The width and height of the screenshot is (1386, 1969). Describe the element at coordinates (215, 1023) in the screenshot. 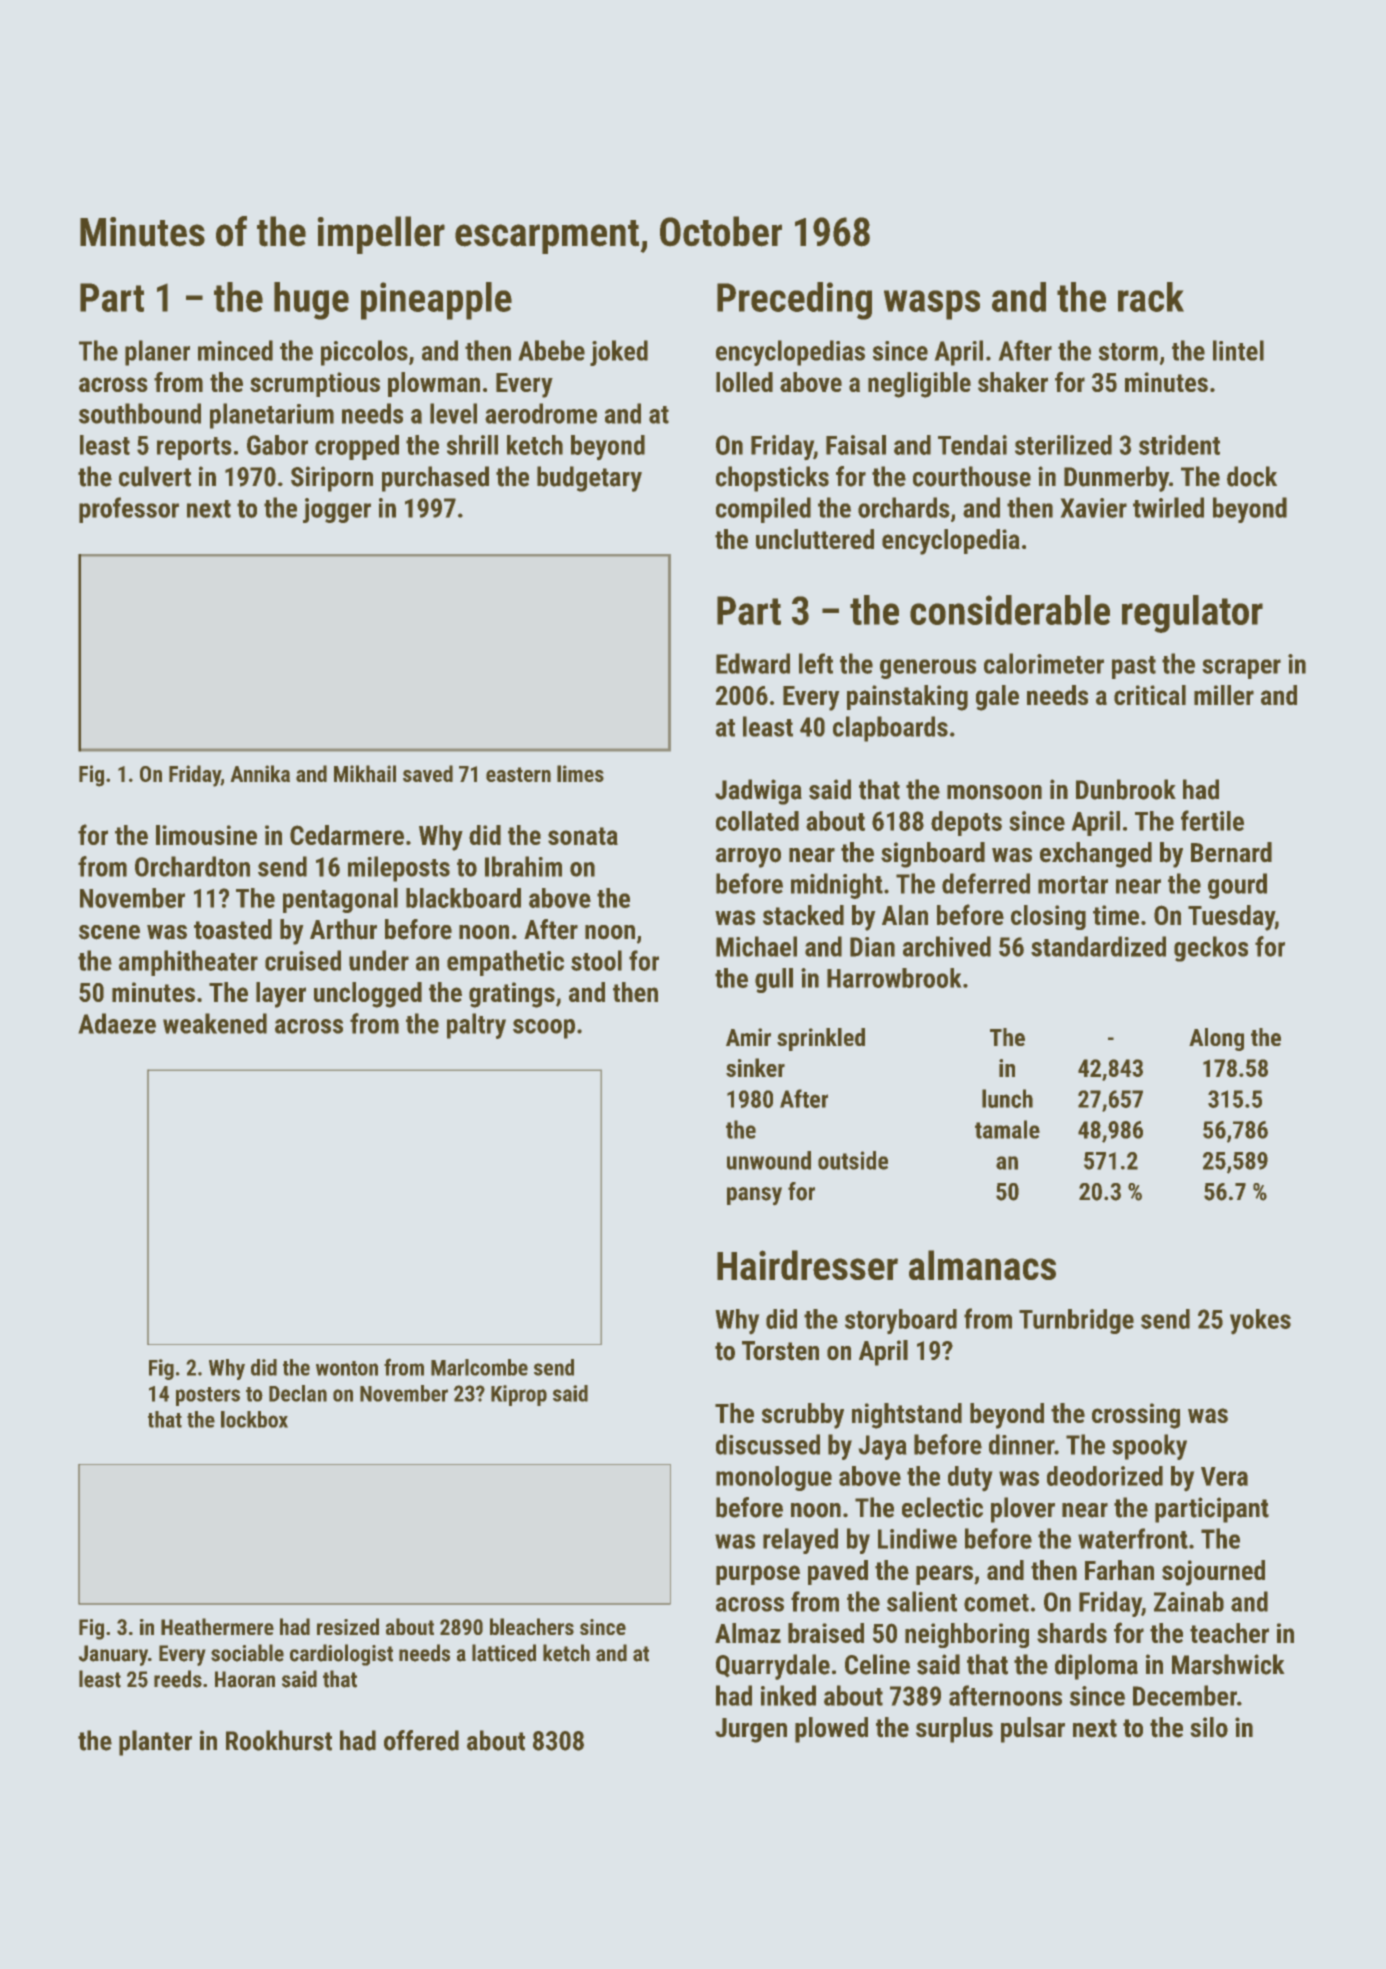

I see `weakened` at that location.
